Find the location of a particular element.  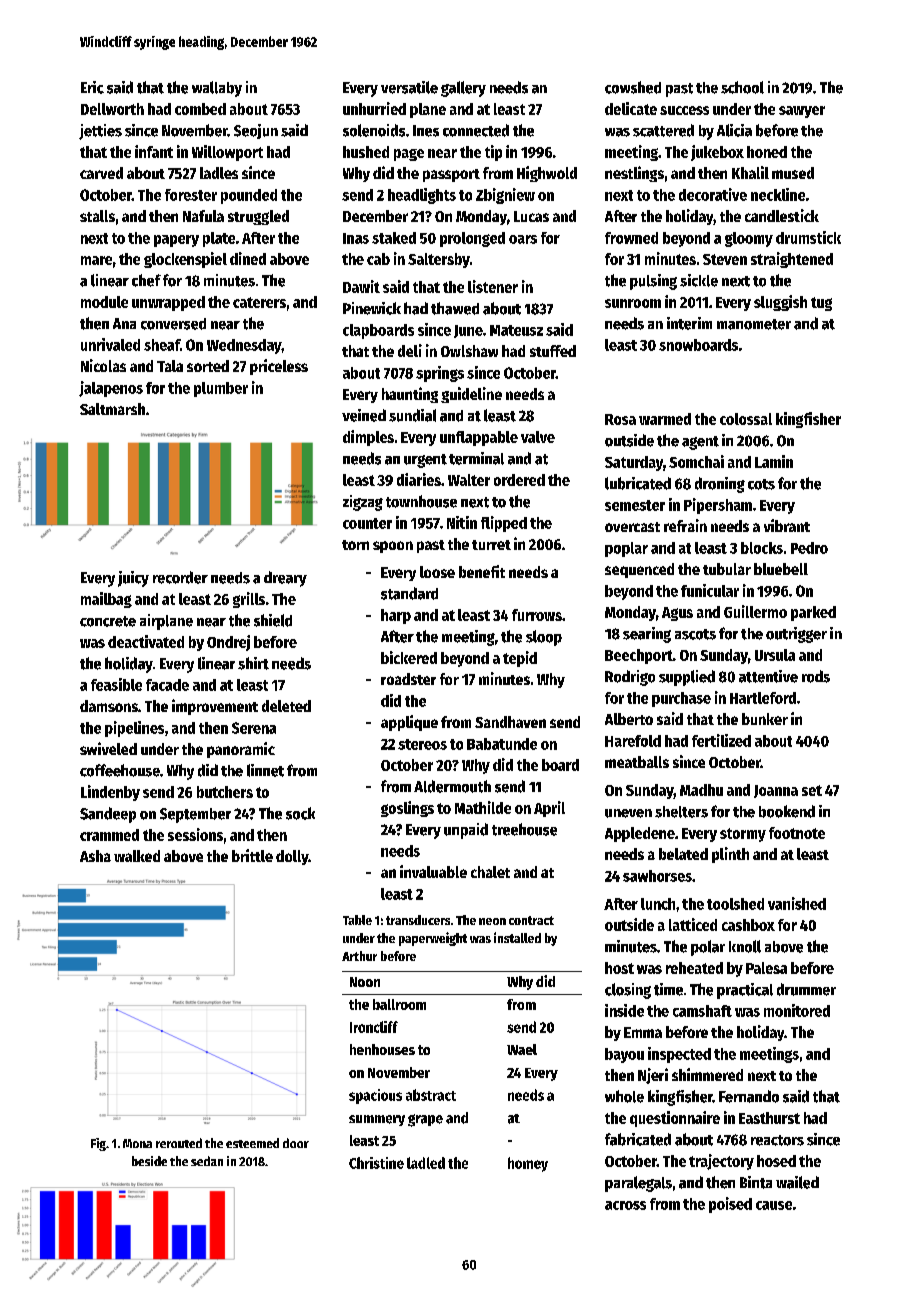

hushed is located at coordinates (366, 152).
